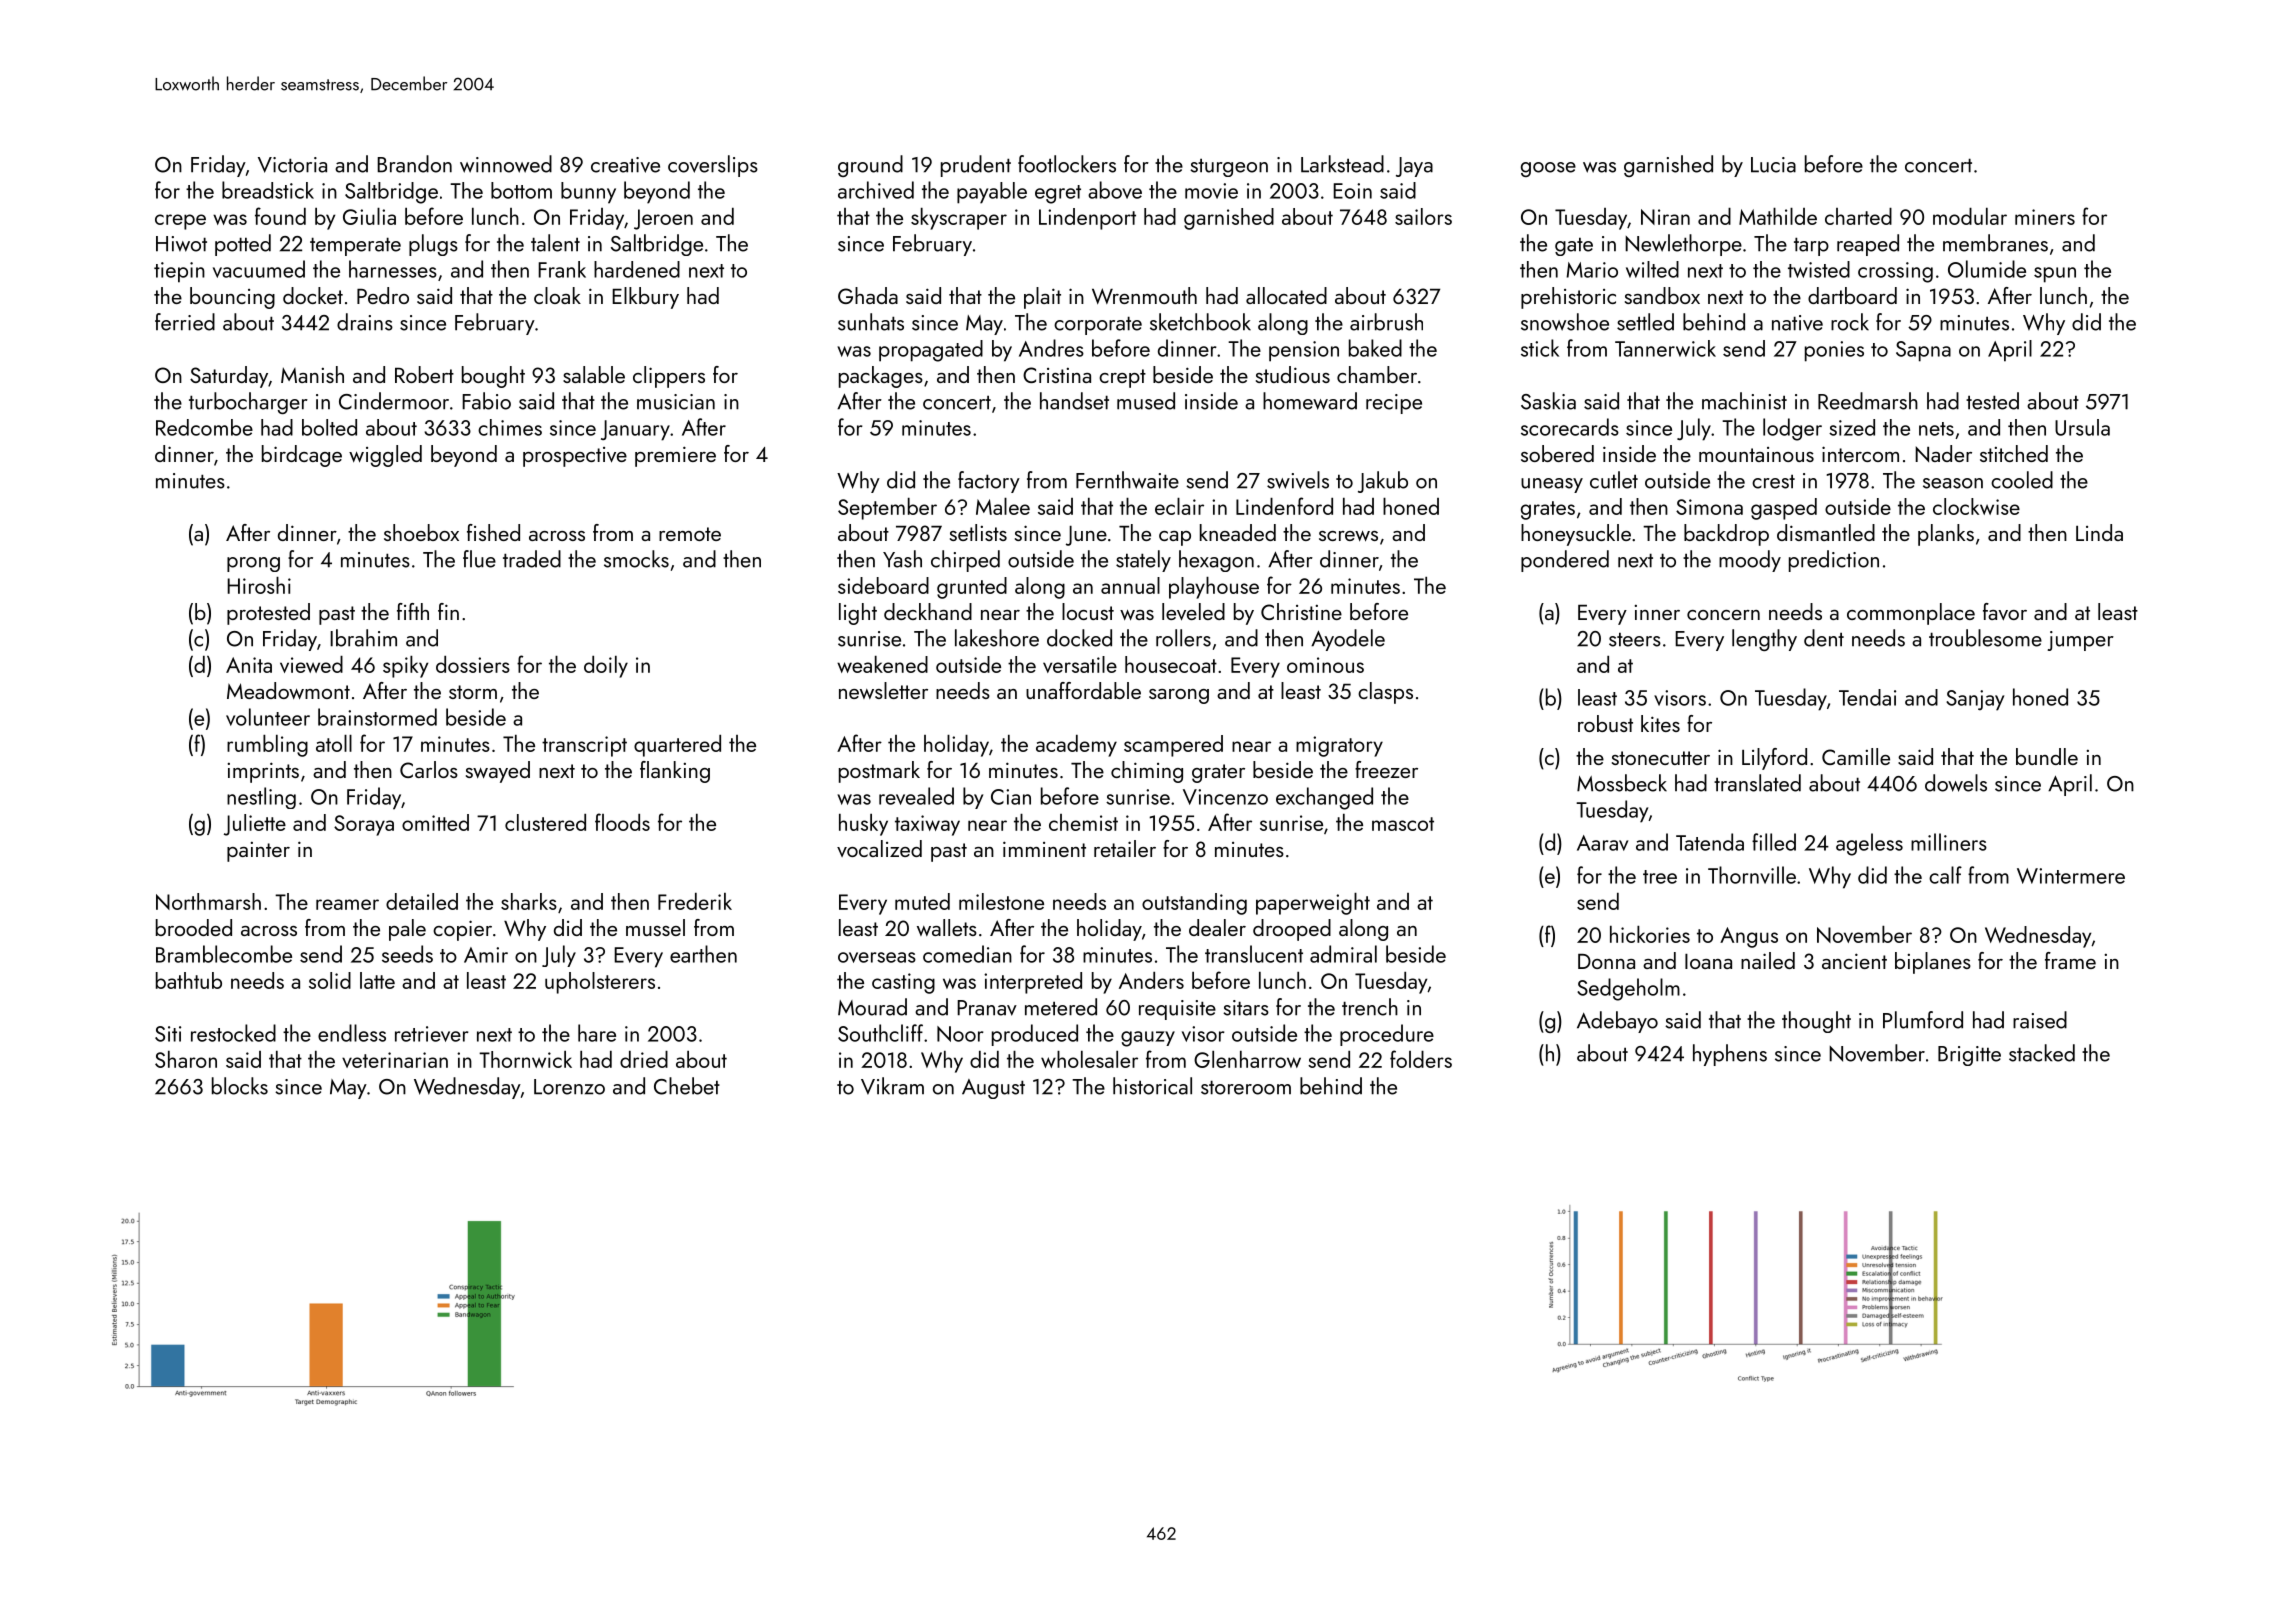  I want to click on Ursula, so click(2082, 427).
